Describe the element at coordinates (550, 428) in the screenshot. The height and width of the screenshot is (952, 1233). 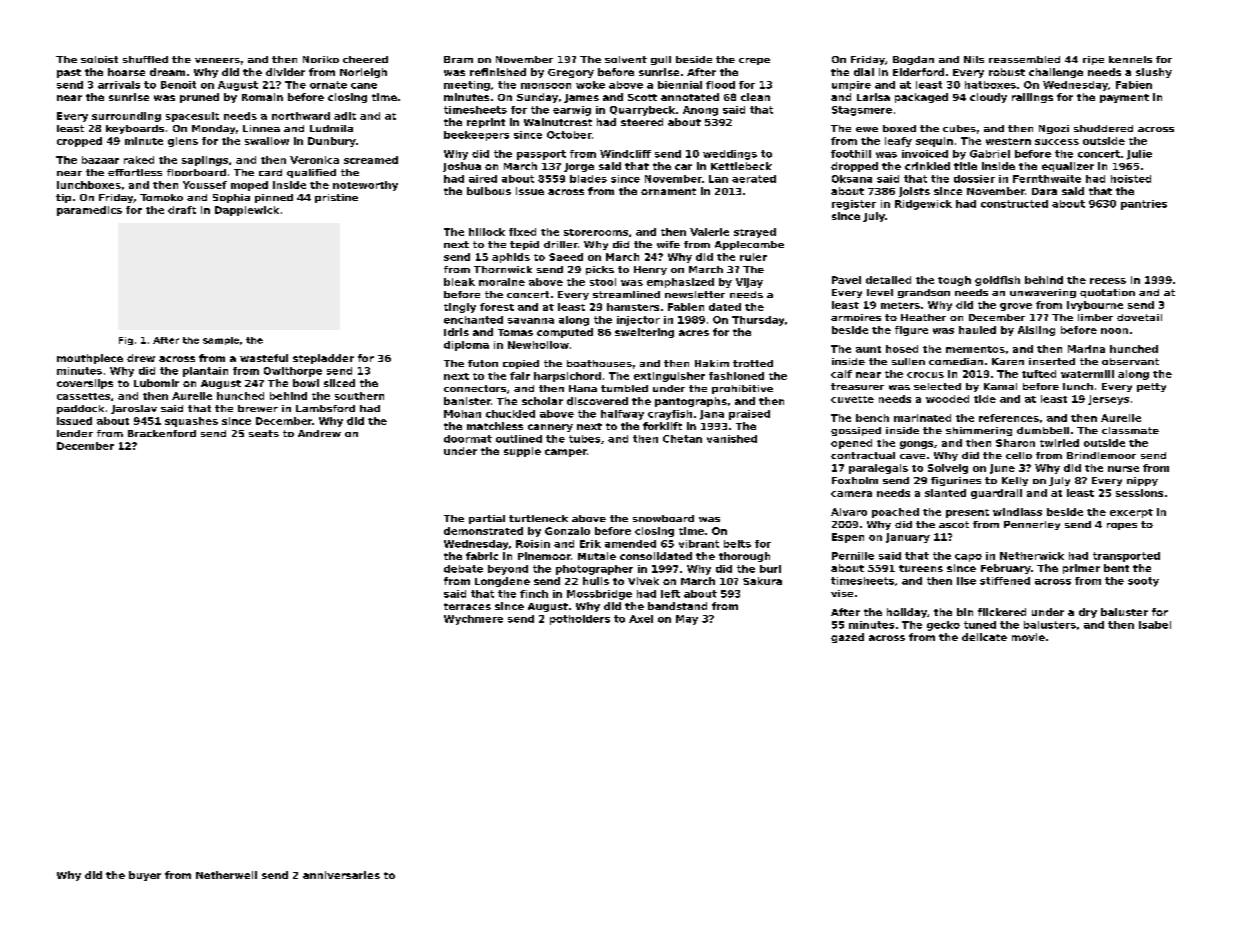
I see `cannery` at that location.
